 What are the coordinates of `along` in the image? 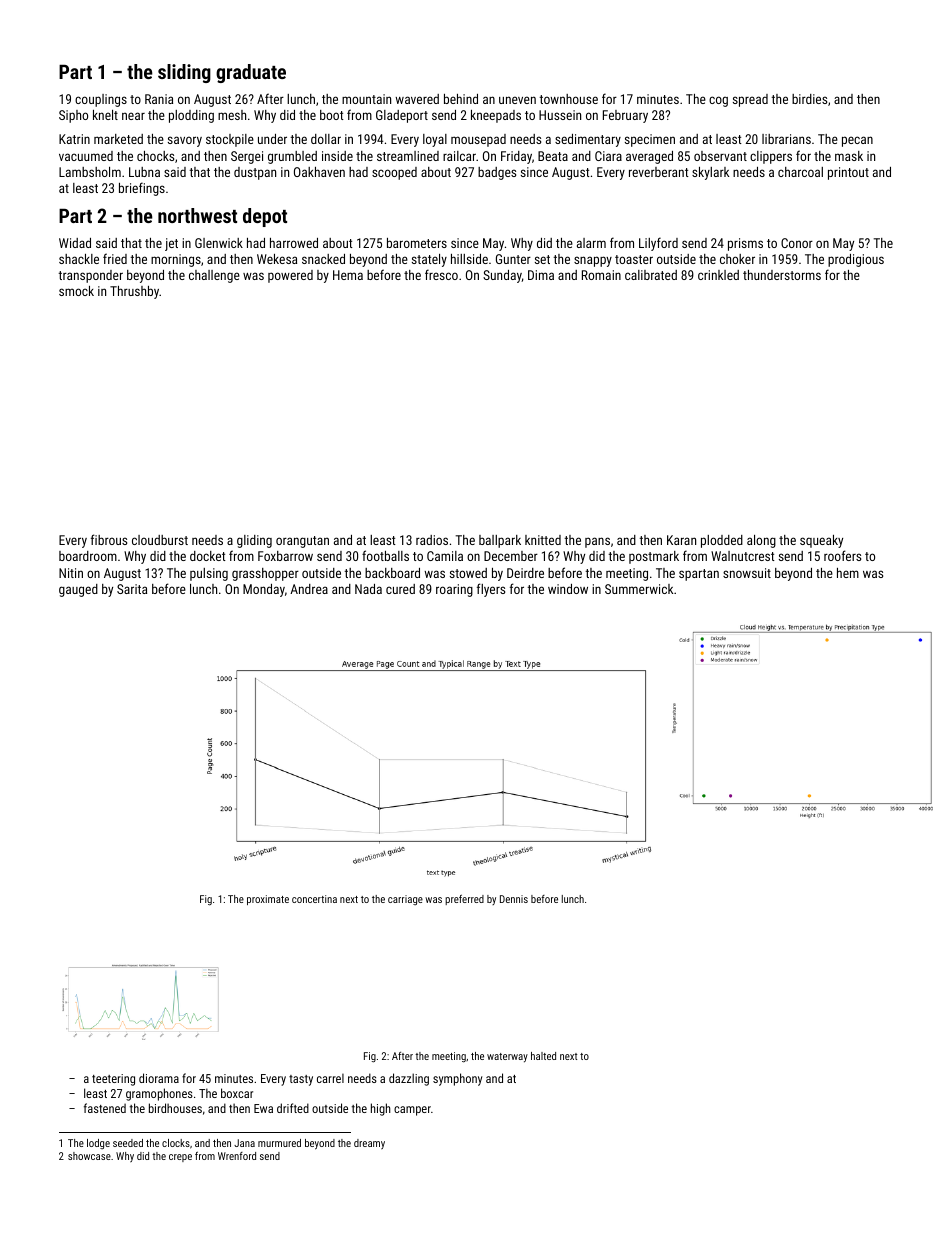 It's located at (761, 541).
